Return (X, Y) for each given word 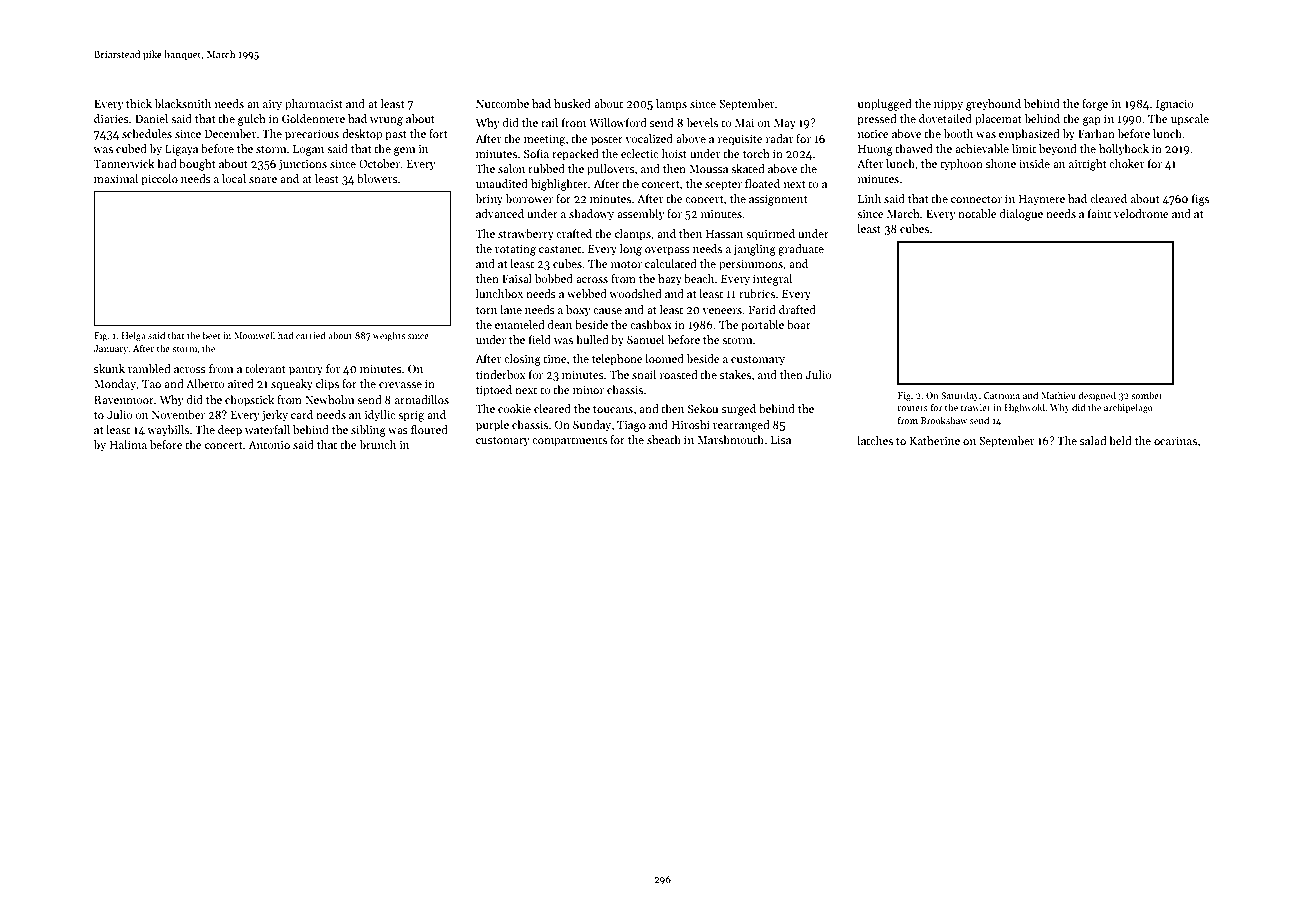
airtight (1088, 165)
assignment (778, 200)
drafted (797, 309)
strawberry (526, 235)
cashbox (651, 324)
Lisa (781, 440)
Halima (128, 444)
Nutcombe (502, 103)
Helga (133, 336)
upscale (1190, 120)
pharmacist (314, 105)
